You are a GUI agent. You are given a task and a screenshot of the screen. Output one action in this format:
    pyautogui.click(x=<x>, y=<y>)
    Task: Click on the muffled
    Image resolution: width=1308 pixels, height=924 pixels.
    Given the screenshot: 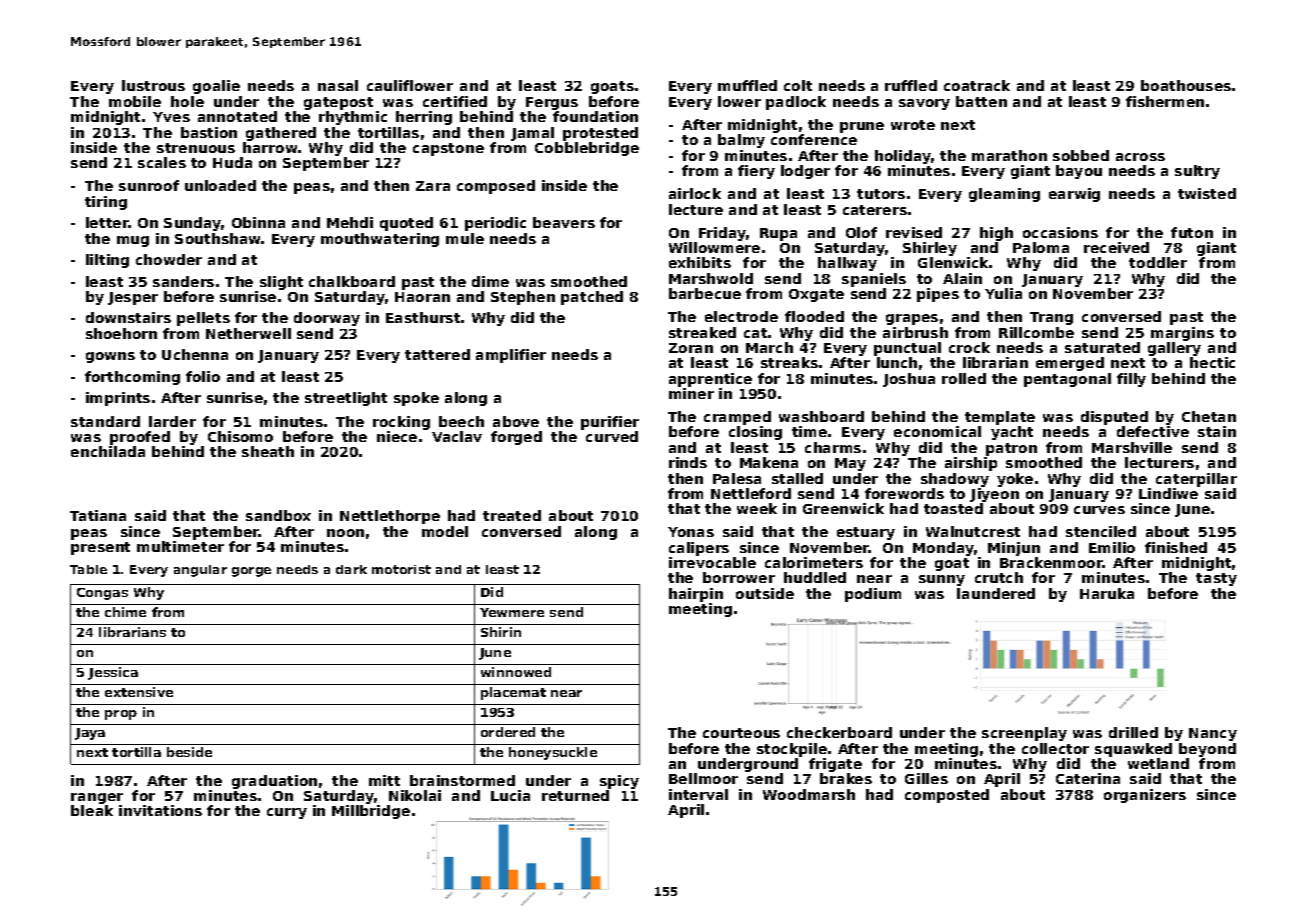 What is the action you would take?
    pyautogui.click(x=747, y=85)
